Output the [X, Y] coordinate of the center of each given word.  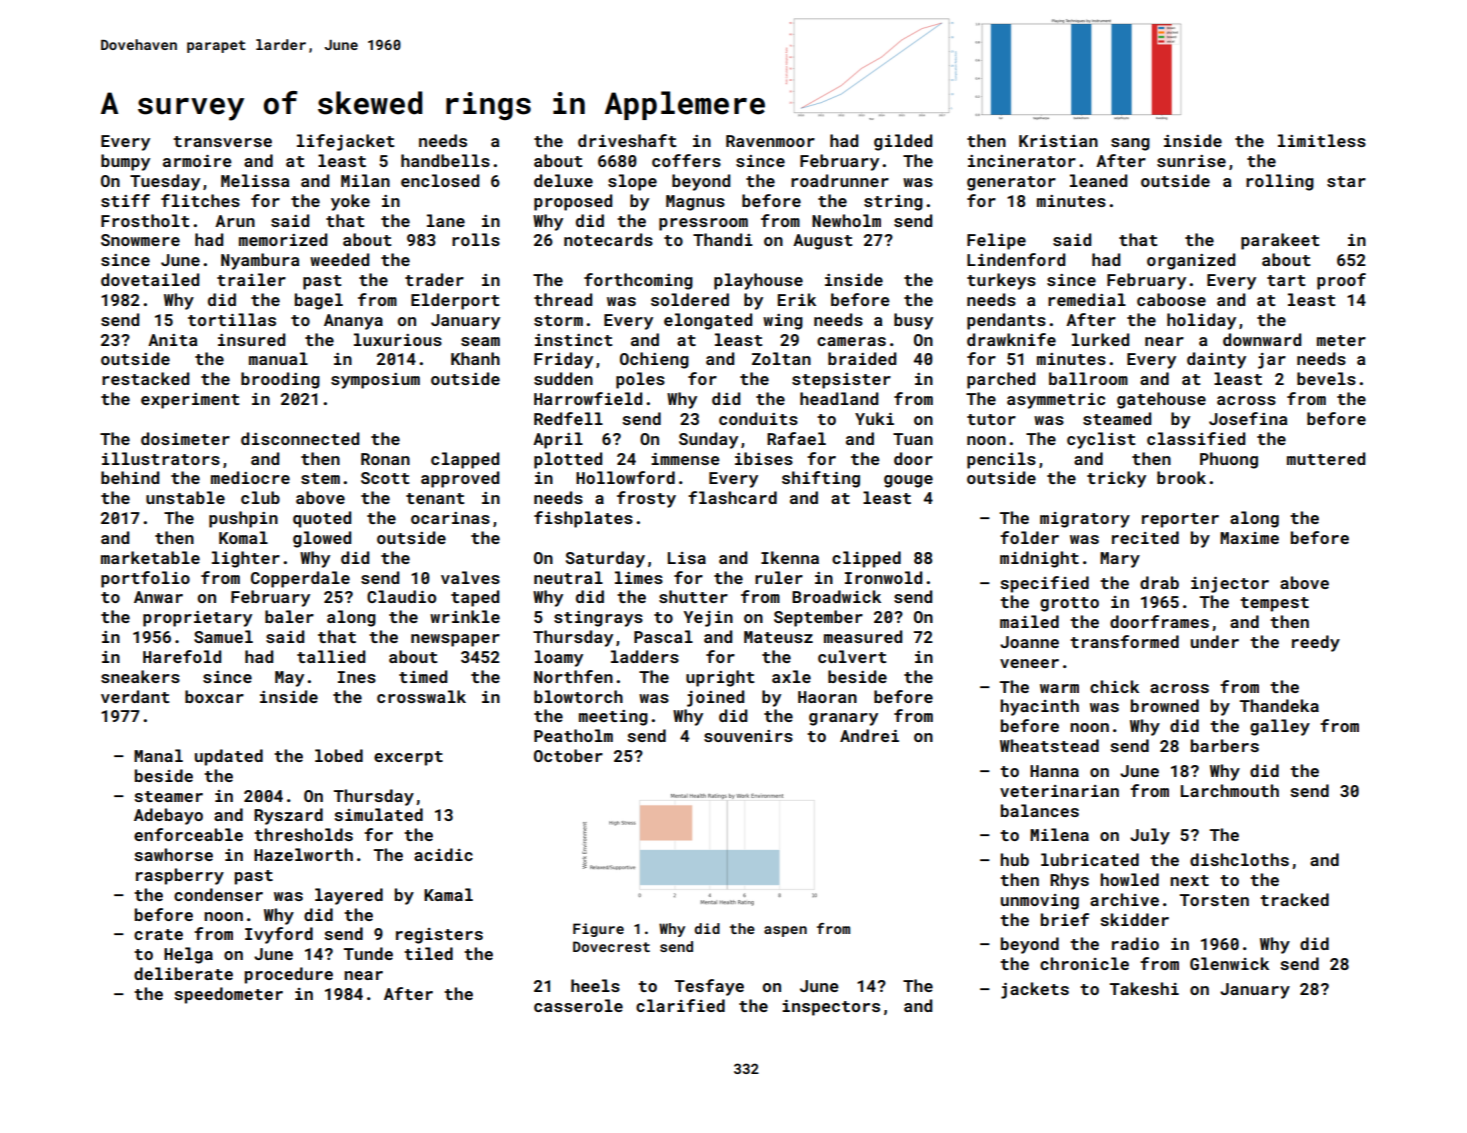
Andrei [869, 735]
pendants [1006, 321]
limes [639, 577]
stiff [125, 200]
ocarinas [450, 518]
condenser [218, 894]
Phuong [1229, 460]
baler [289, 616]
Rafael [796, 438]
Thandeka [1279, 705]
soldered [690, 299]
